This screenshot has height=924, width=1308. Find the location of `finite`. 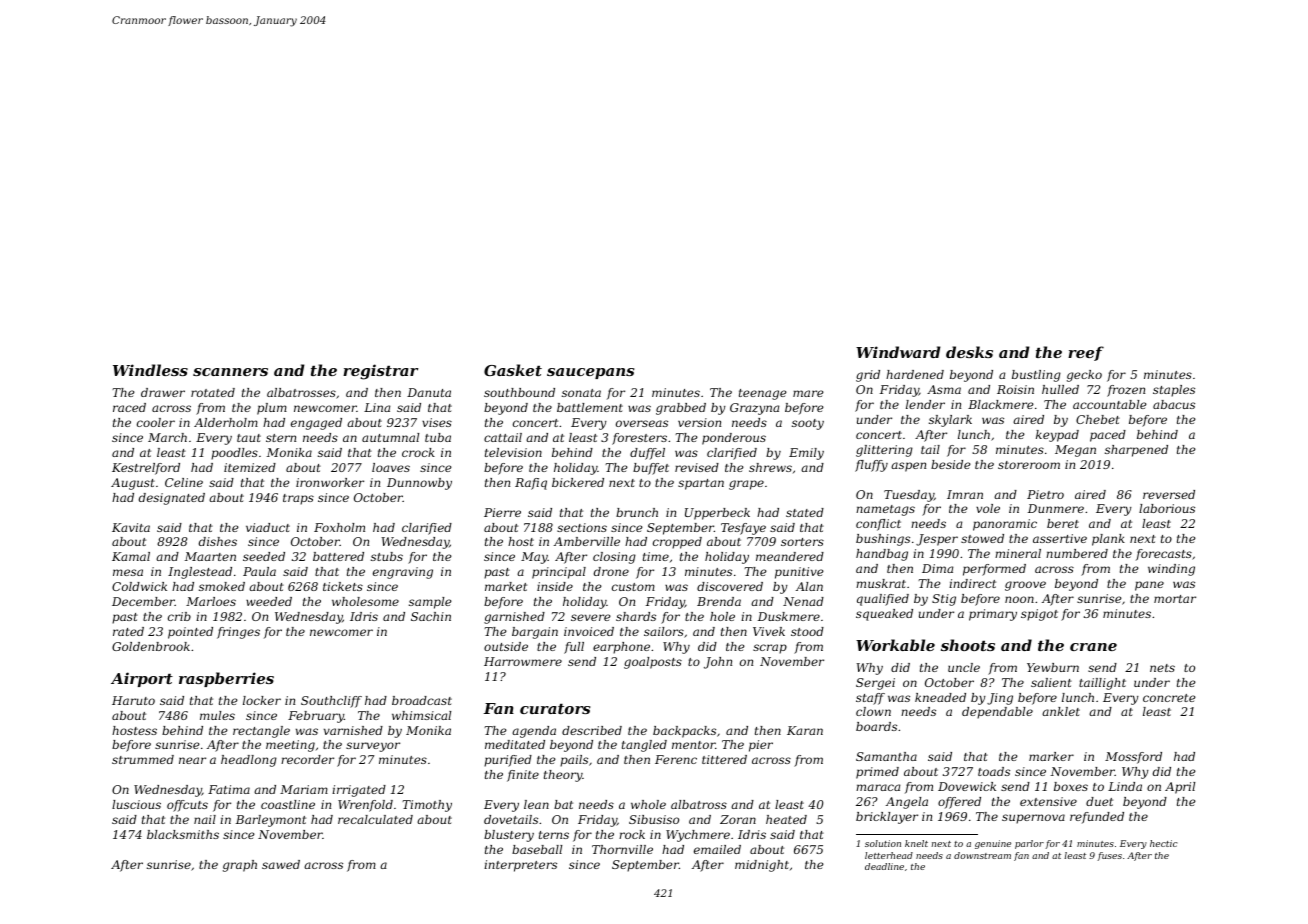

finite is located at coordinates (523, 776).
